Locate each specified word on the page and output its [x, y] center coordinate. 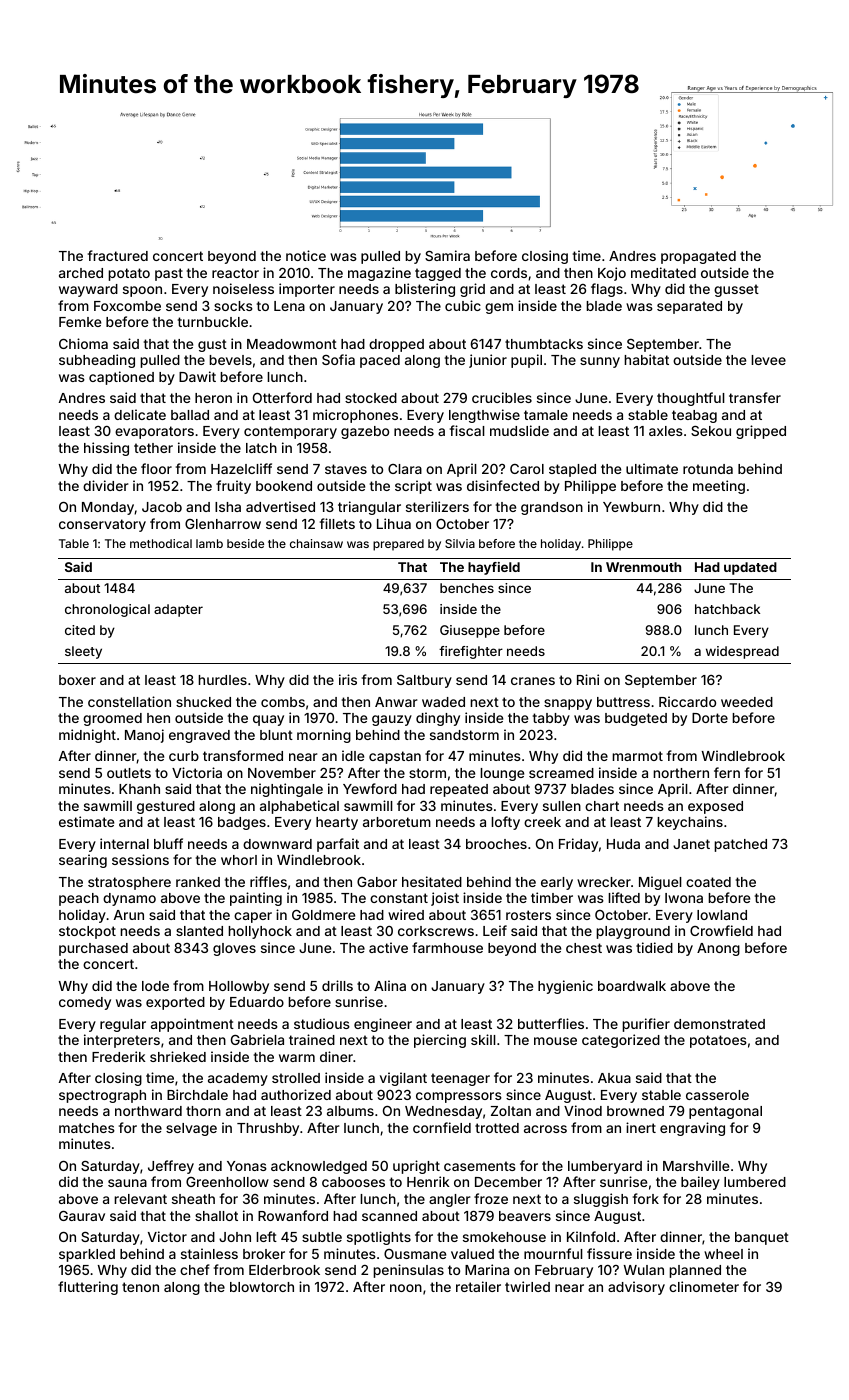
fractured [118, 255]
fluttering [88, 1288]
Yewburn [631, 507]
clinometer [704, 1286]
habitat [646, 359]
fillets [337, 523]
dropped [396, 345]
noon [406, 1288]
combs [283, 702]
